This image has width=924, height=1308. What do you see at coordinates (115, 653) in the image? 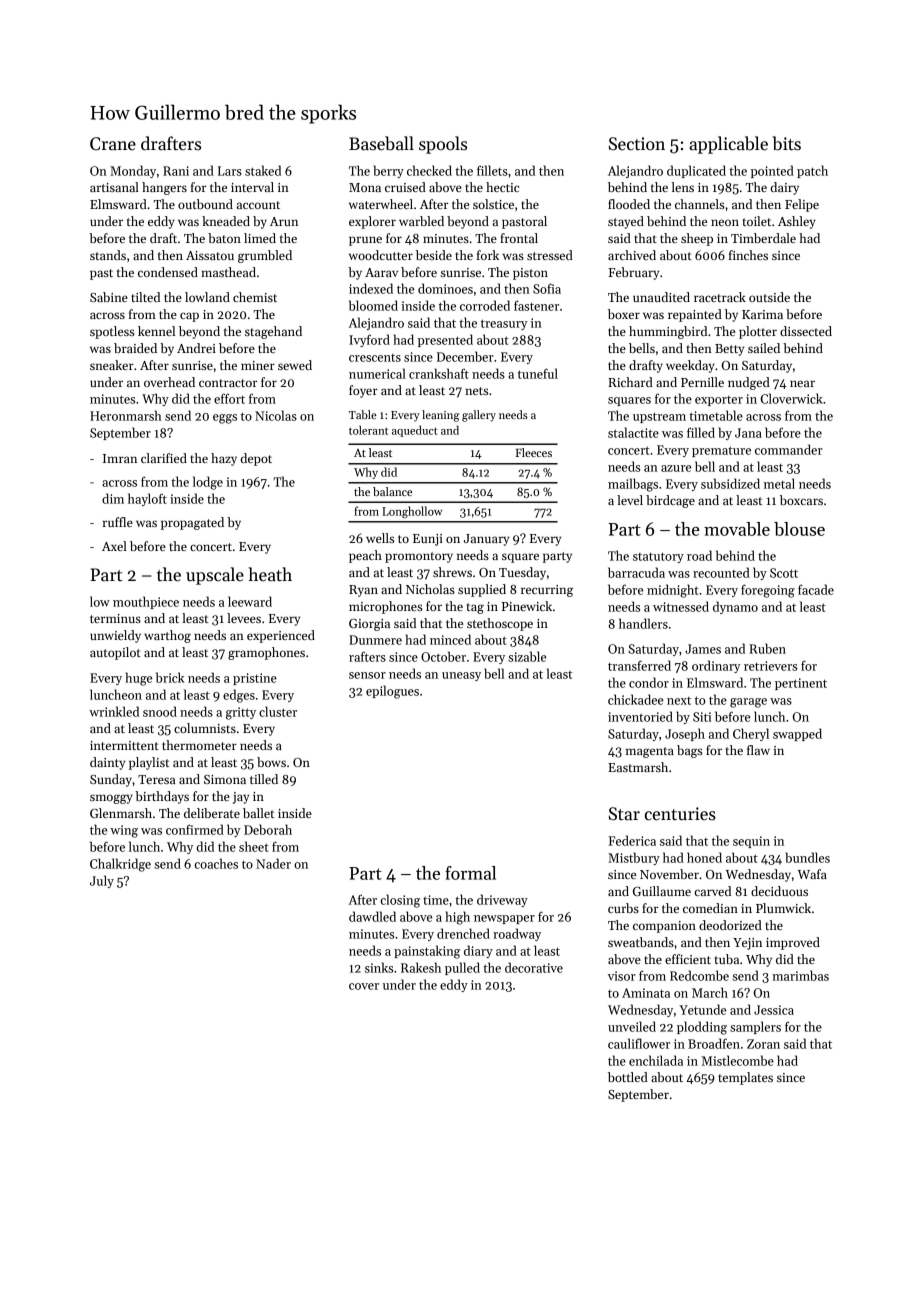
I see `autopilot` at bounding box center [115, 653].
